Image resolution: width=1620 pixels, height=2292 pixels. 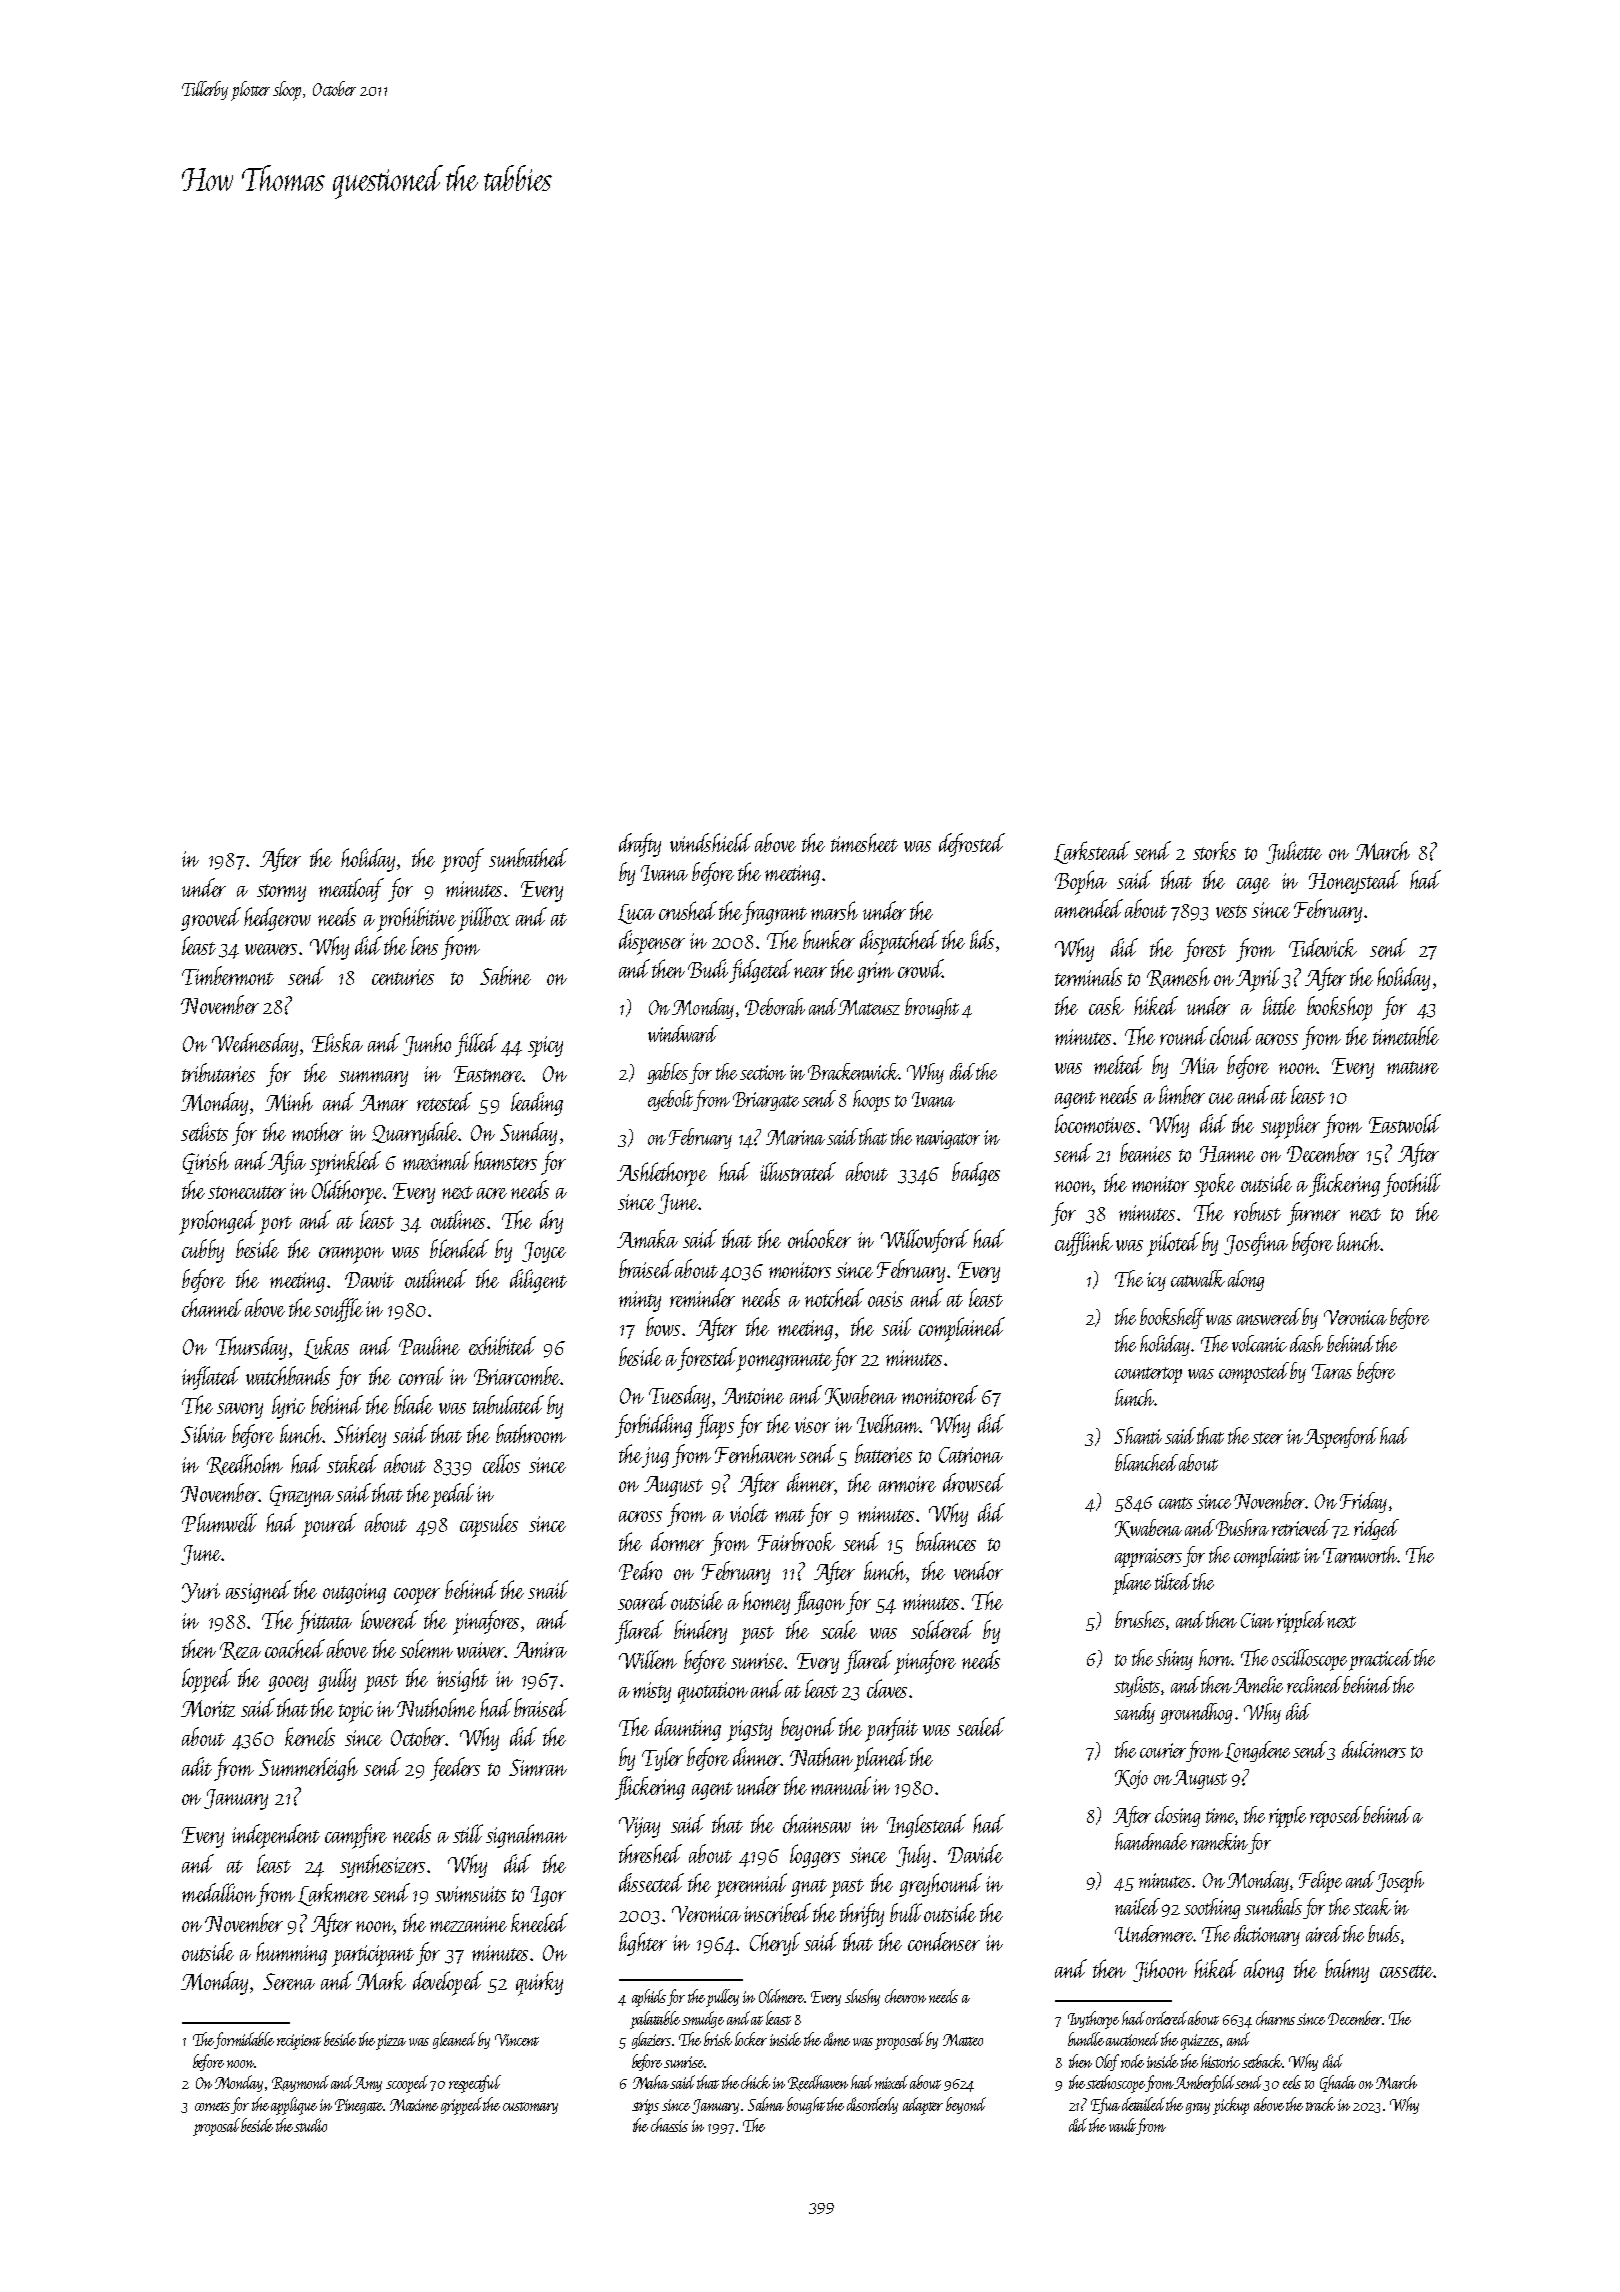 What do you see at coordinates (679, 1397) in the page?
I see `Tuesday` at bounding box center [679, 1397].
